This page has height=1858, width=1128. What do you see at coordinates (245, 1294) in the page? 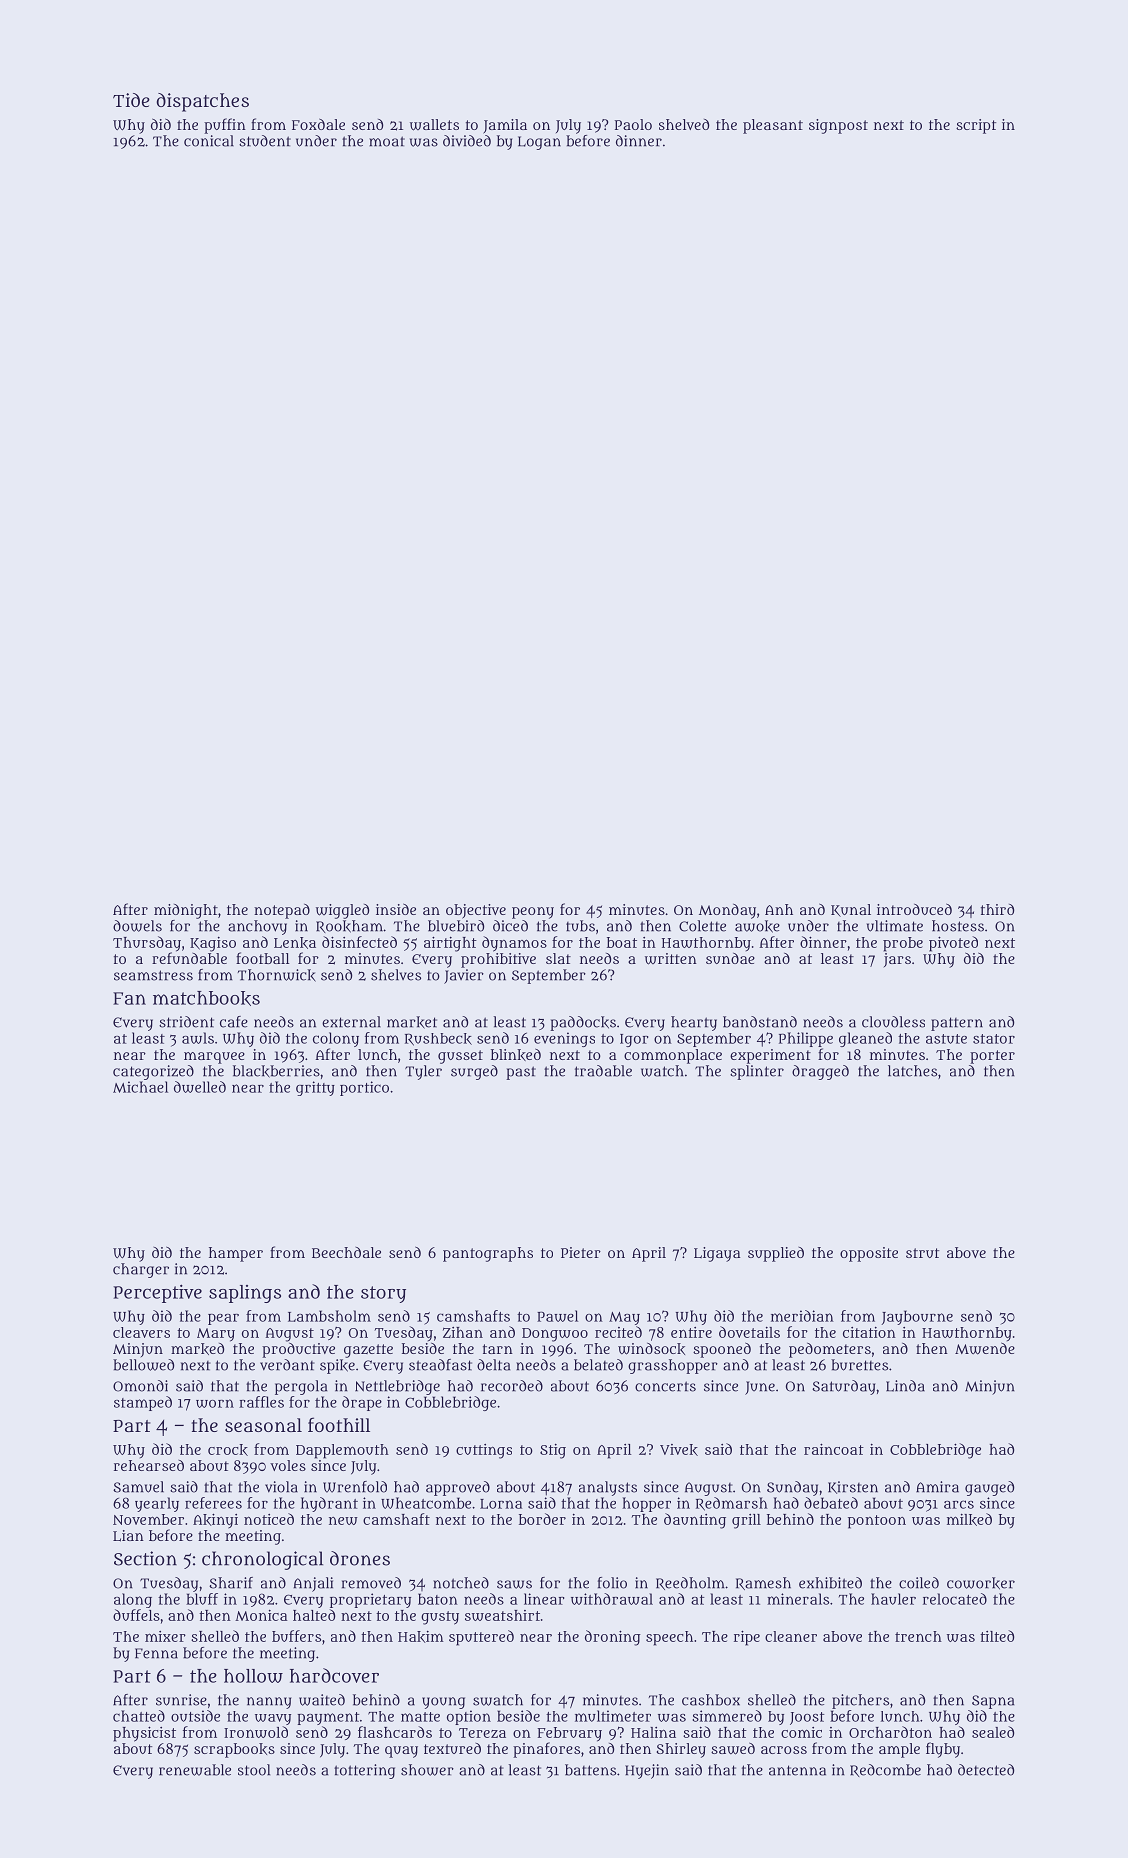
I see `saplings` at bounding box center [245, 1294].
